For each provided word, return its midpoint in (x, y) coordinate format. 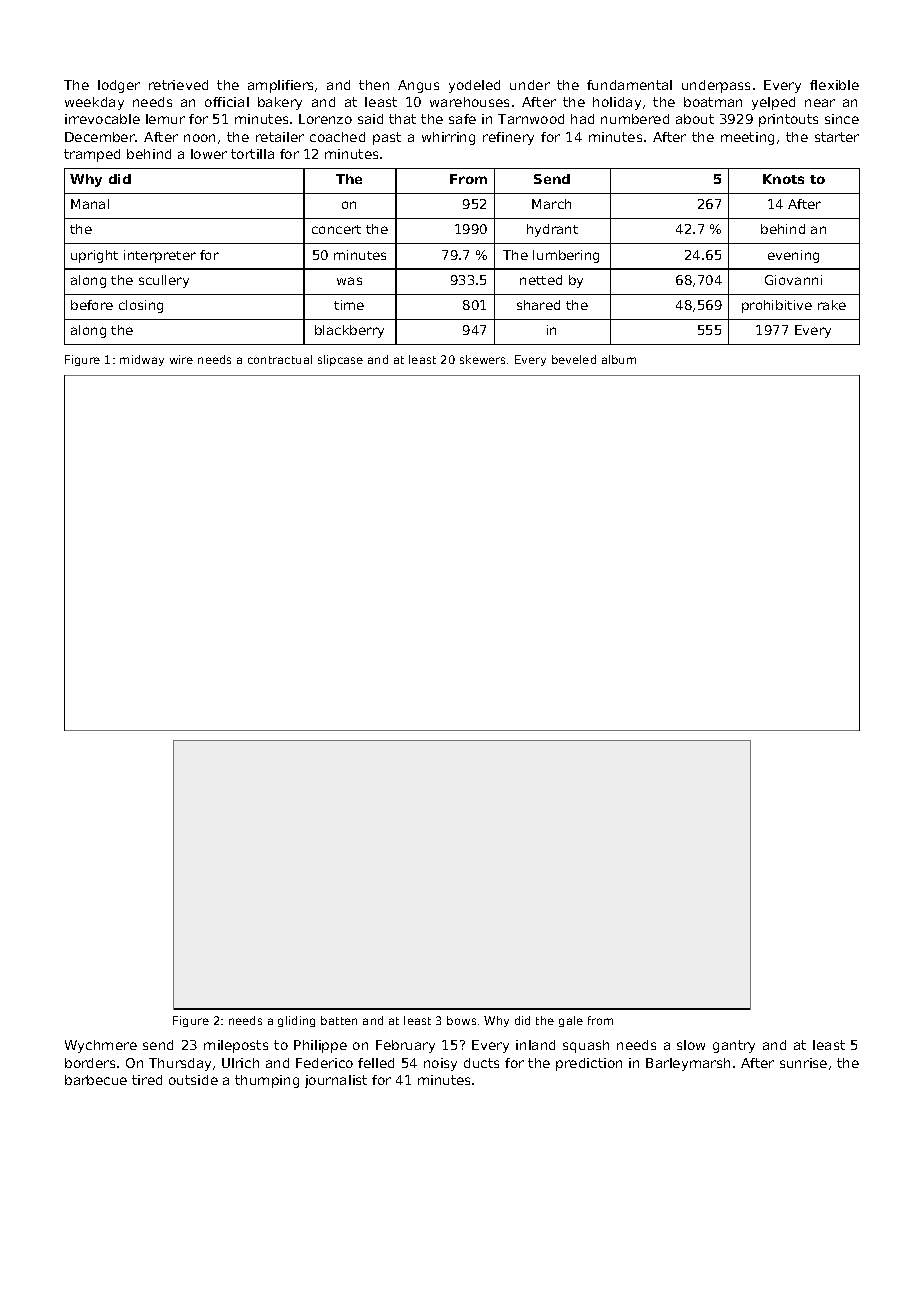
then (374, 85)
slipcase (340, 360)
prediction (589, 1064)
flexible (834, 85)
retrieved (178, 85)
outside (193, 1080)
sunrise (803, 1063)
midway (142, 360)
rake (832, 305)
